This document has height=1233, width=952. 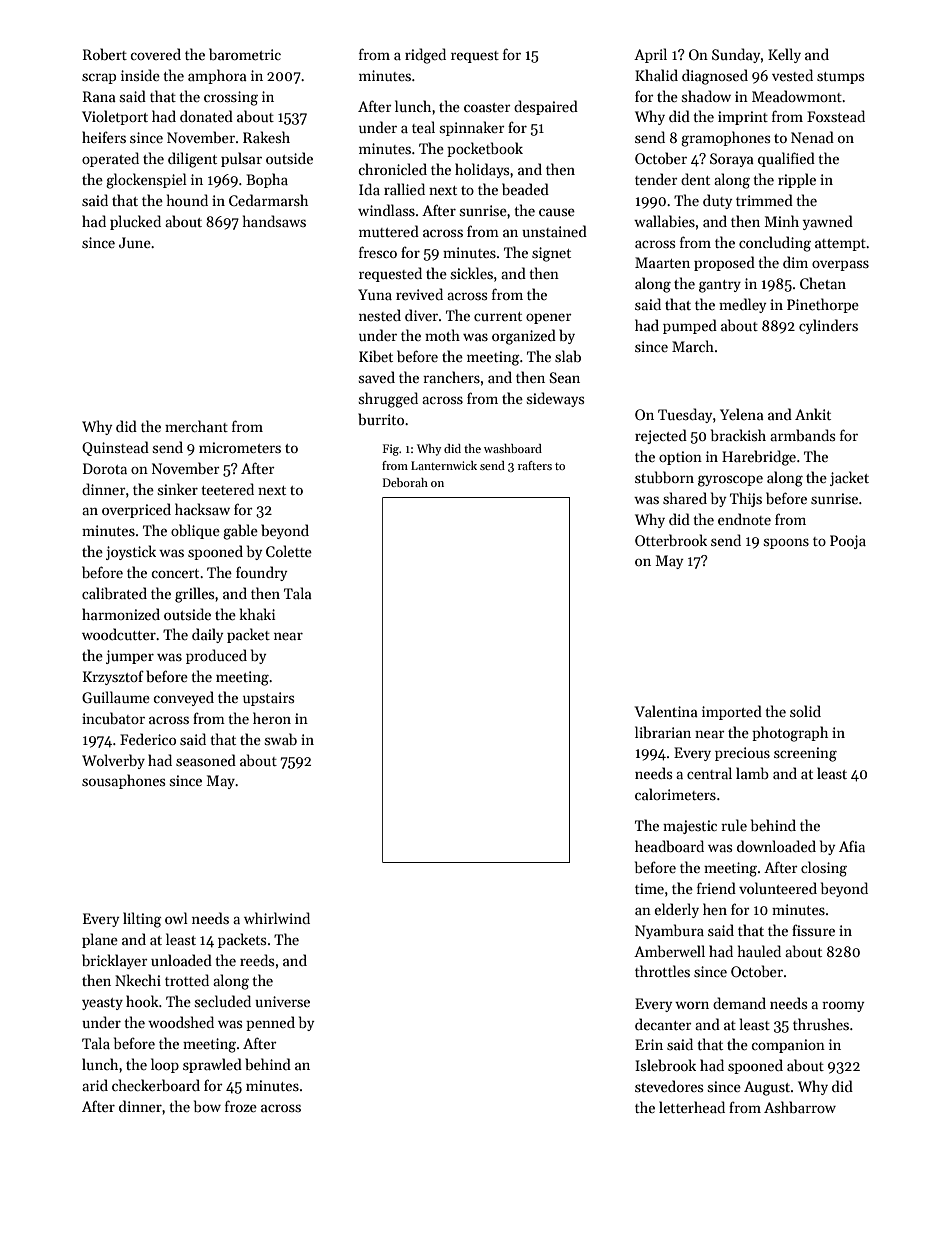 I want to click on wallabies, so click(x=664, y=221).
